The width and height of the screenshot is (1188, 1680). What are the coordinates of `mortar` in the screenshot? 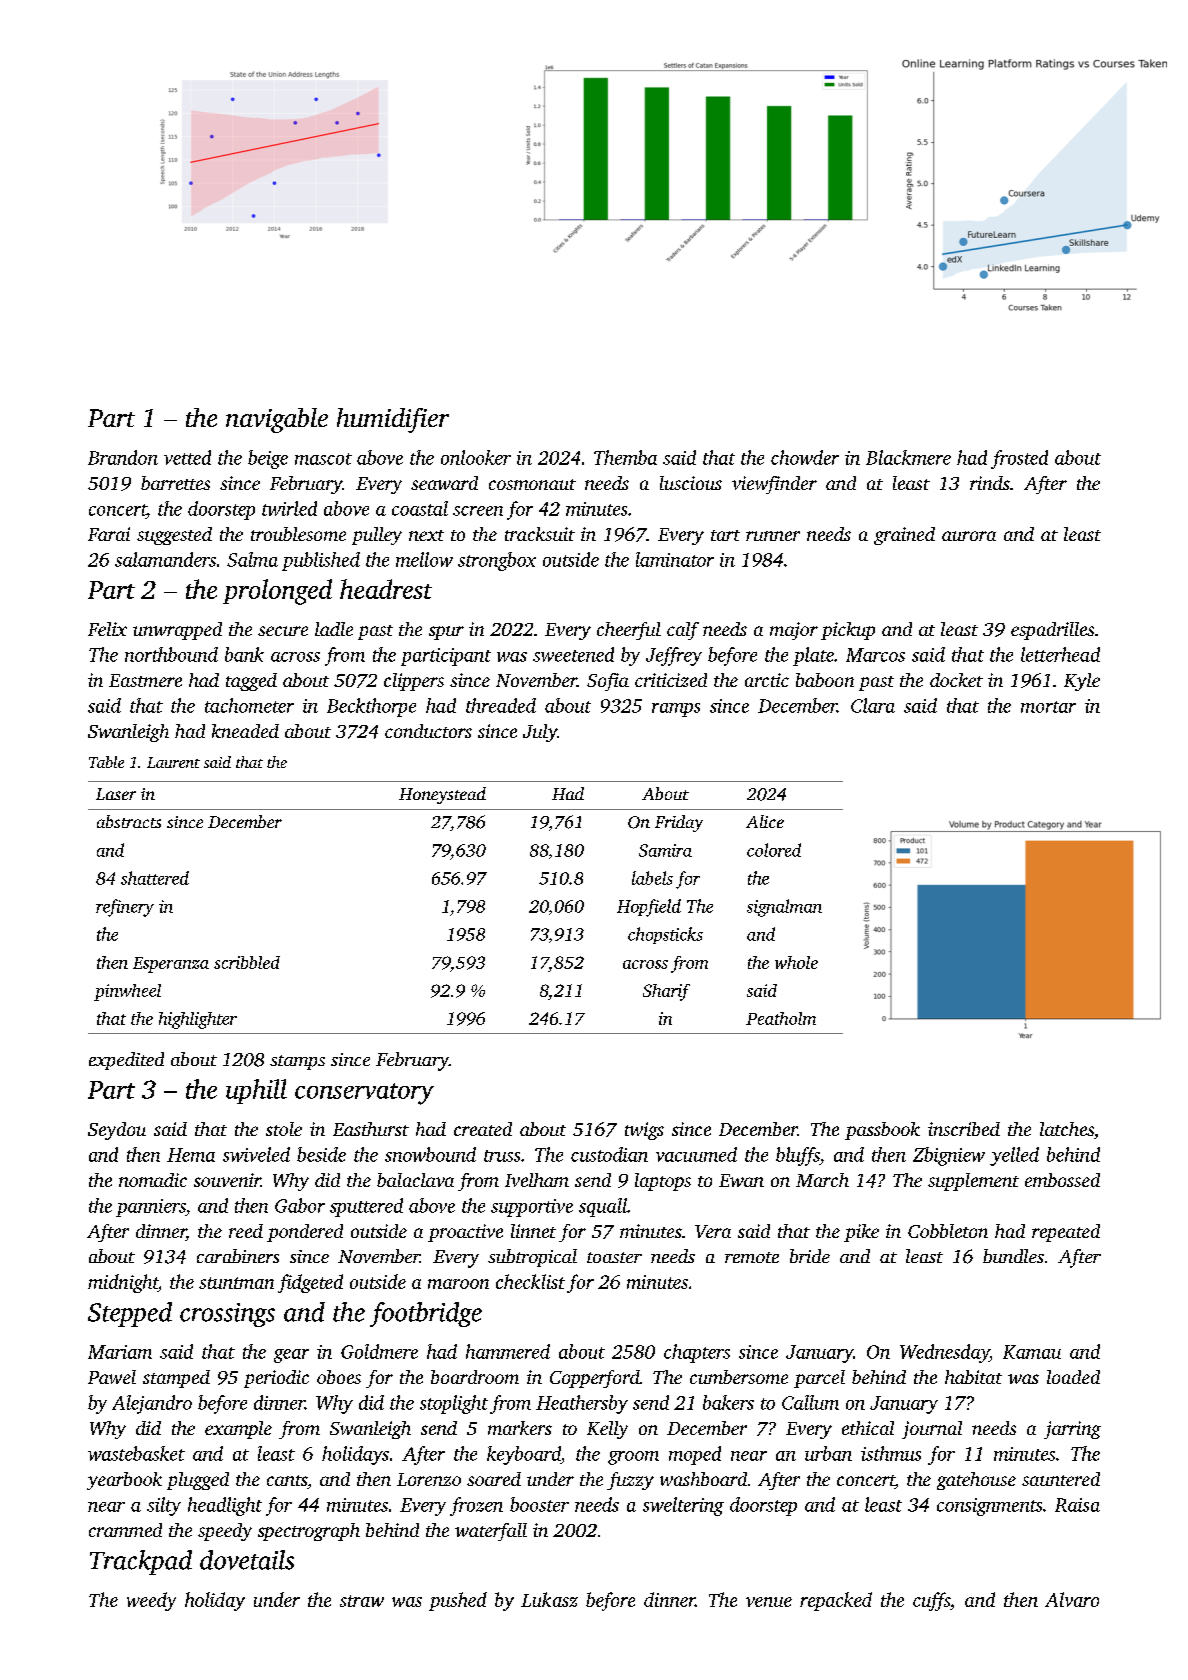 It's located at (1048, 707).
